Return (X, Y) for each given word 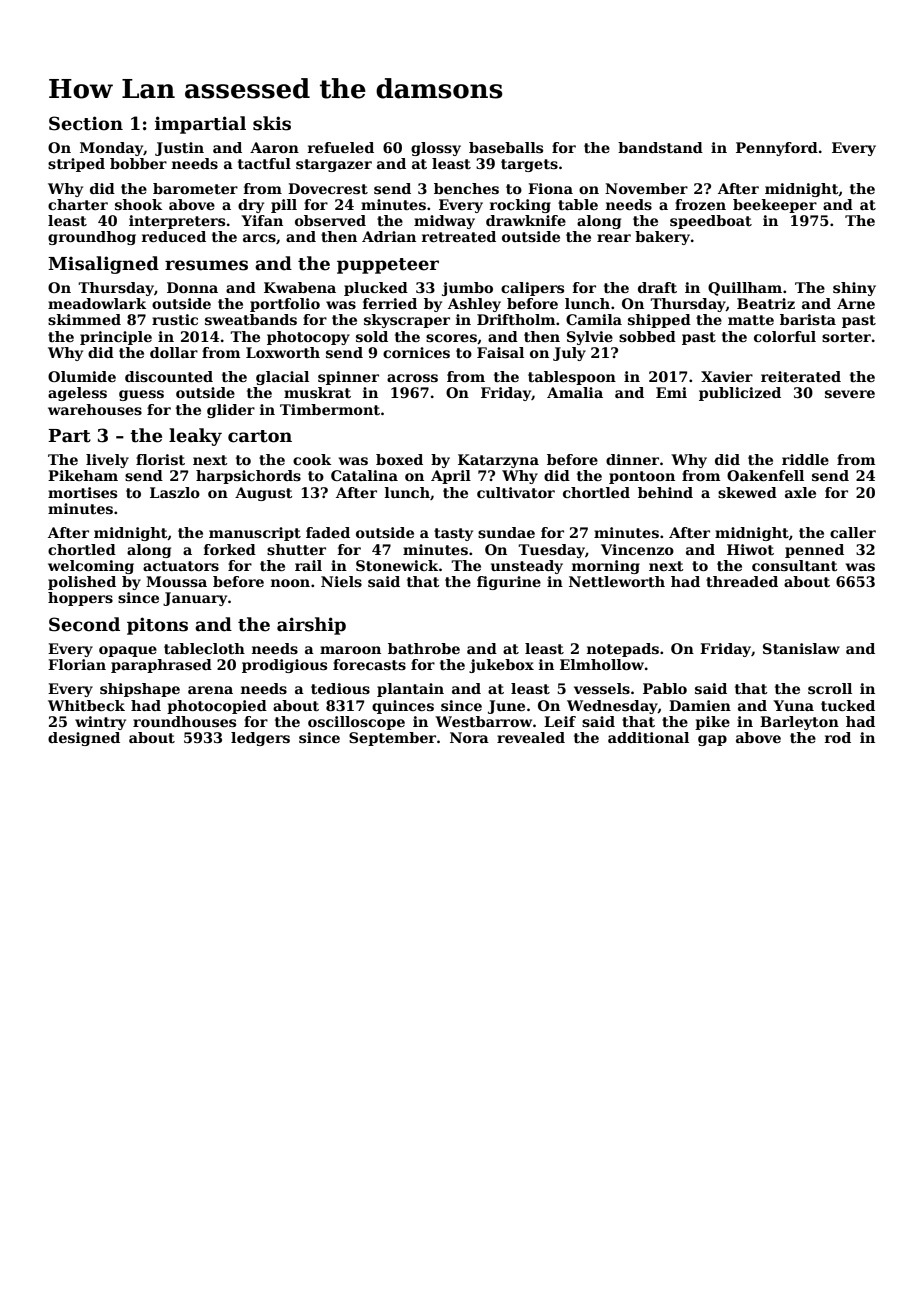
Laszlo (175, 492)
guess (141, 395)
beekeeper (775, 206)
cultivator (516, 492)
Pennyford (777, 149)
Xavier (727, 376)
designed (84, 739)
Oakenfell (765, 475)
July (569, 354)
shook (138, 204)
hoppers (80, 599)
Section (86, 123)
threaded (742, 581)
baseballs (506, 147)
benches (466, 188)
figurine (509, 583)
